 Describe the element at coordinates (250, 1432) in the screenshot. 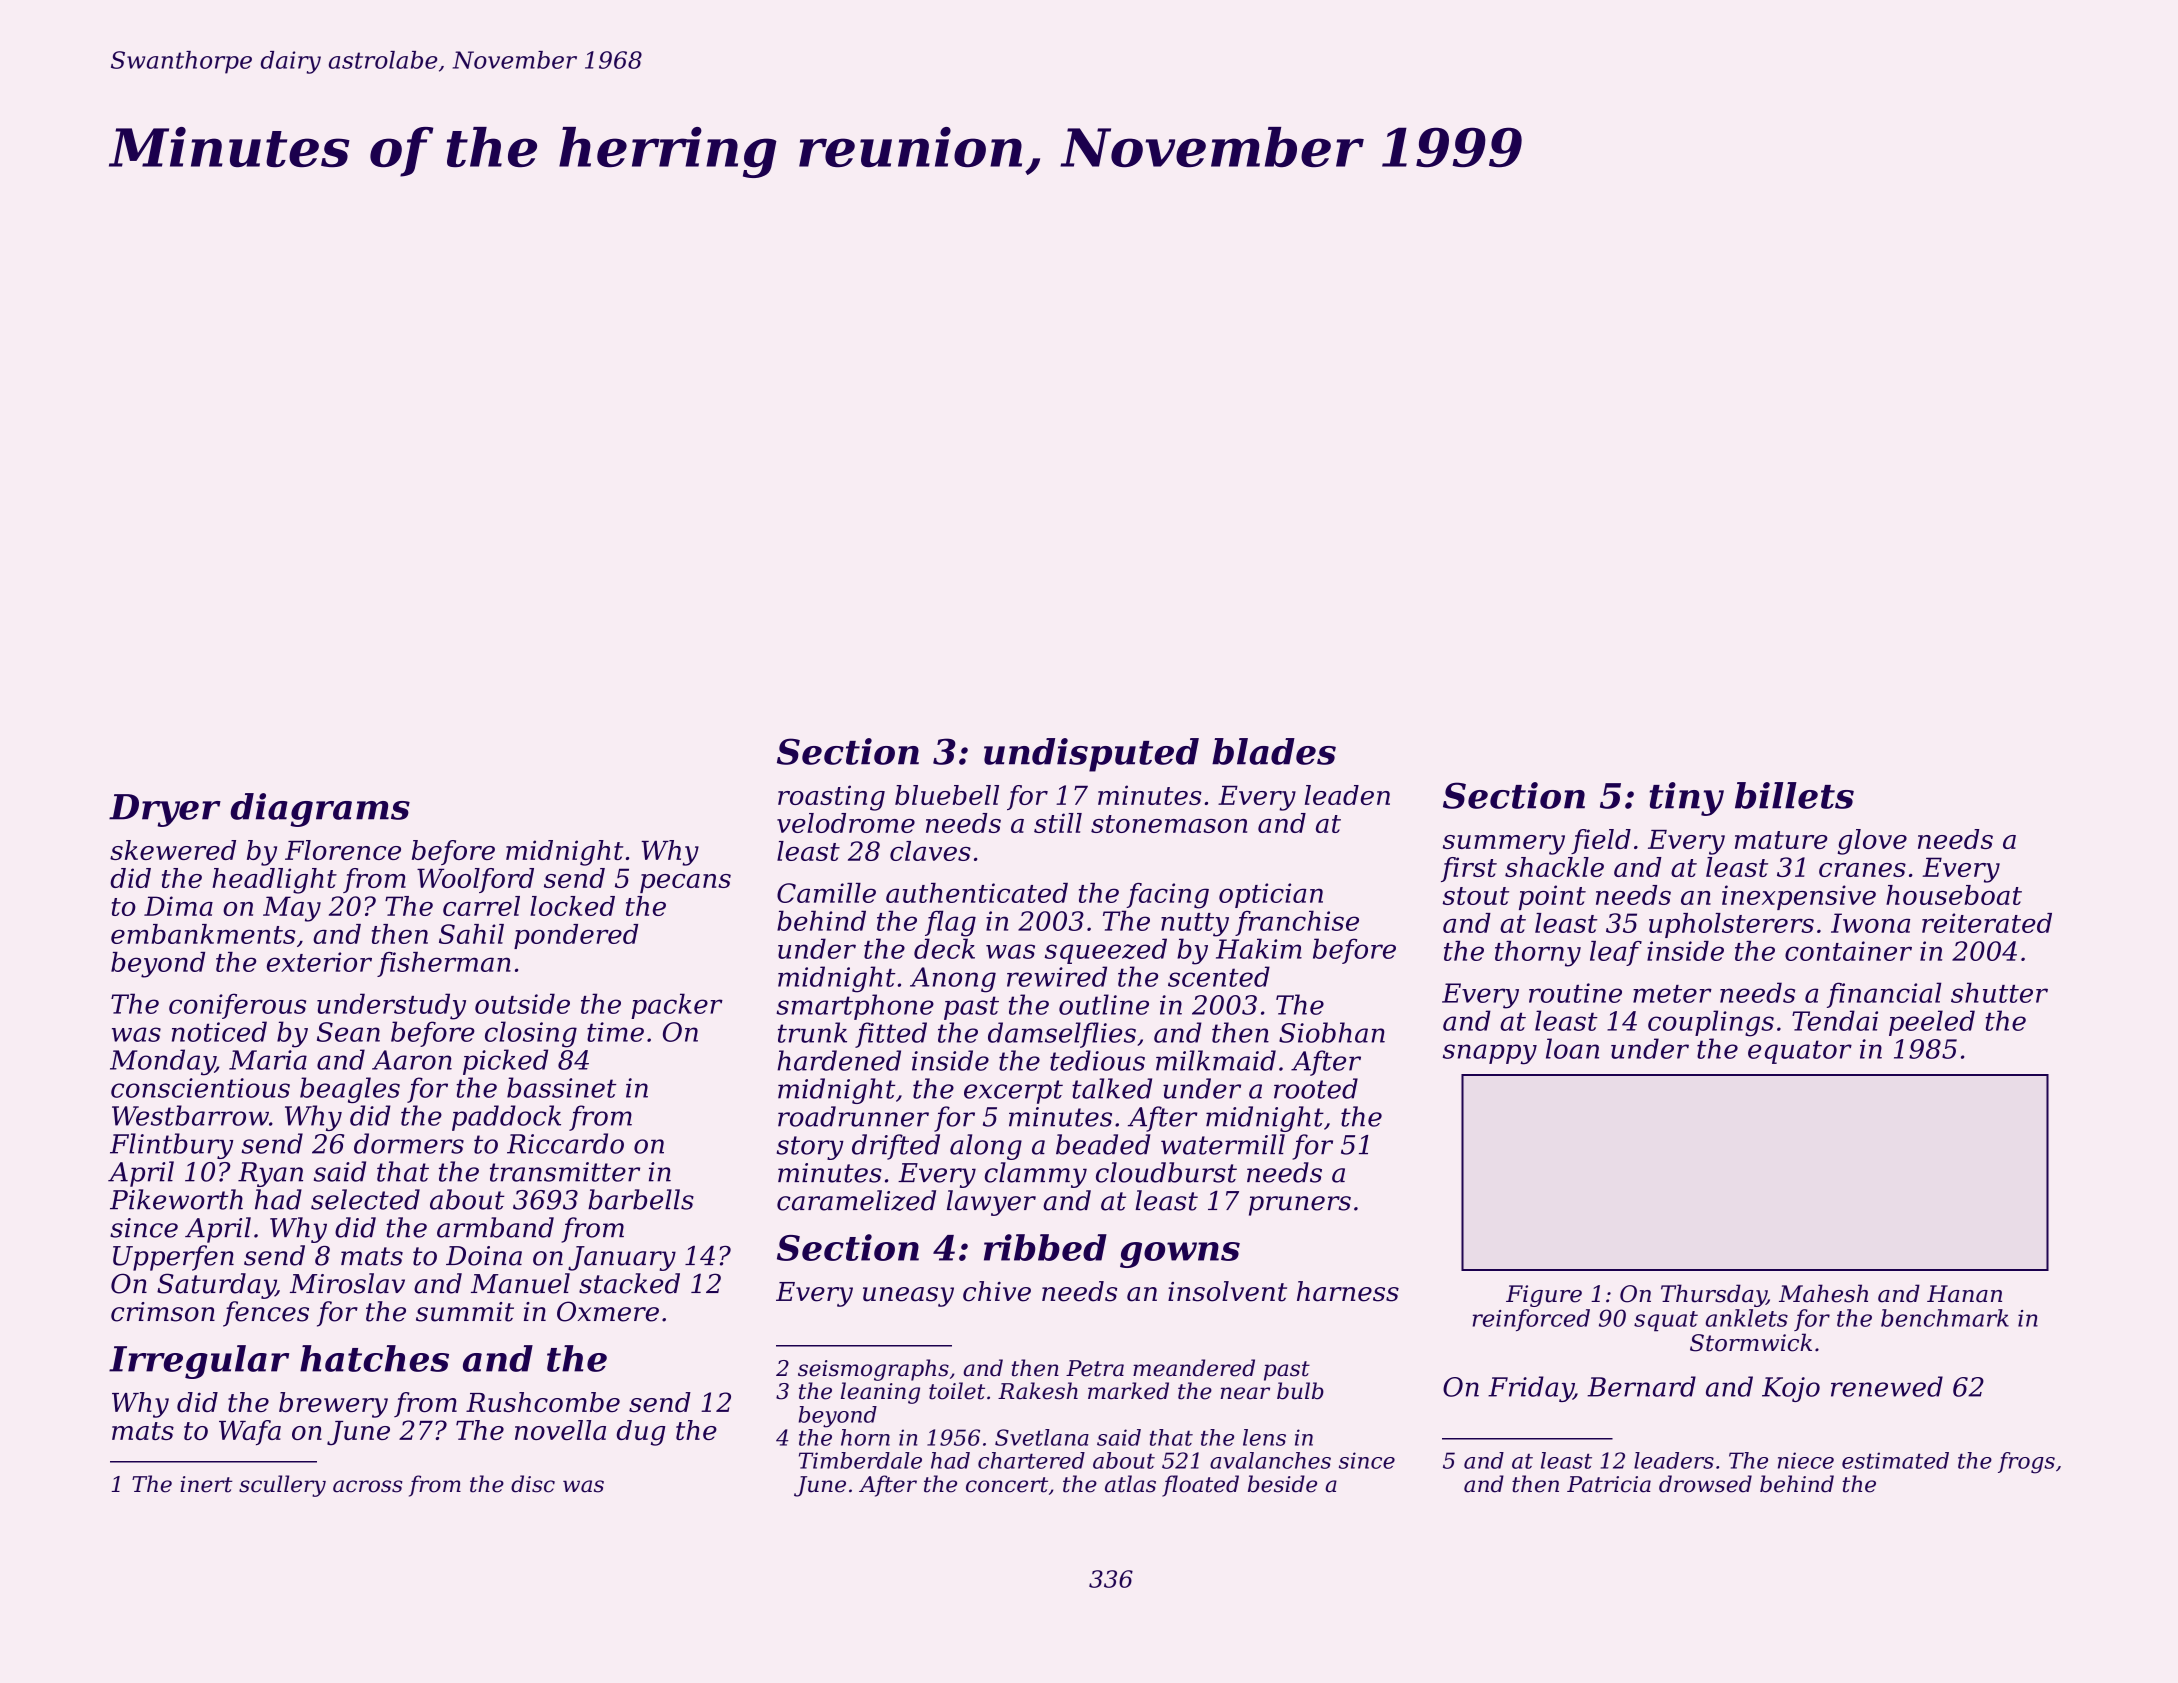

I see `Wafa` at that location.
